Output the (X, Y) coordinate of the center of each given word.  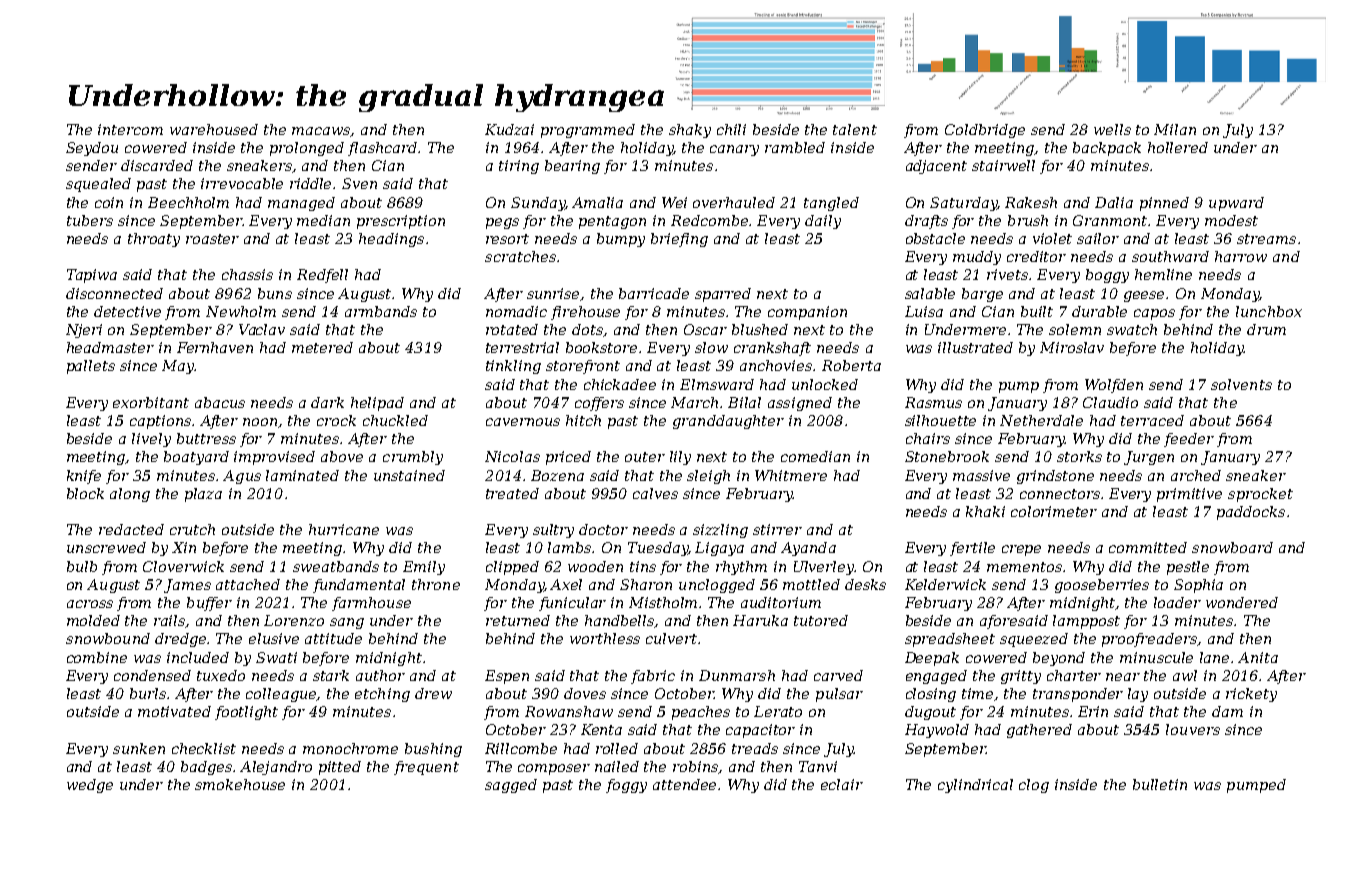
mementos (1025, 567)
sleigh (708, 477)
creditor (1036, 256)
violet (1052, 238)
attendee (684, 784)
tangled (831, 204)
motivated (174, 711)
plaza (203, 495)
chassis (247, 274)
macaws (321, 132)
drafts (926, 222)
